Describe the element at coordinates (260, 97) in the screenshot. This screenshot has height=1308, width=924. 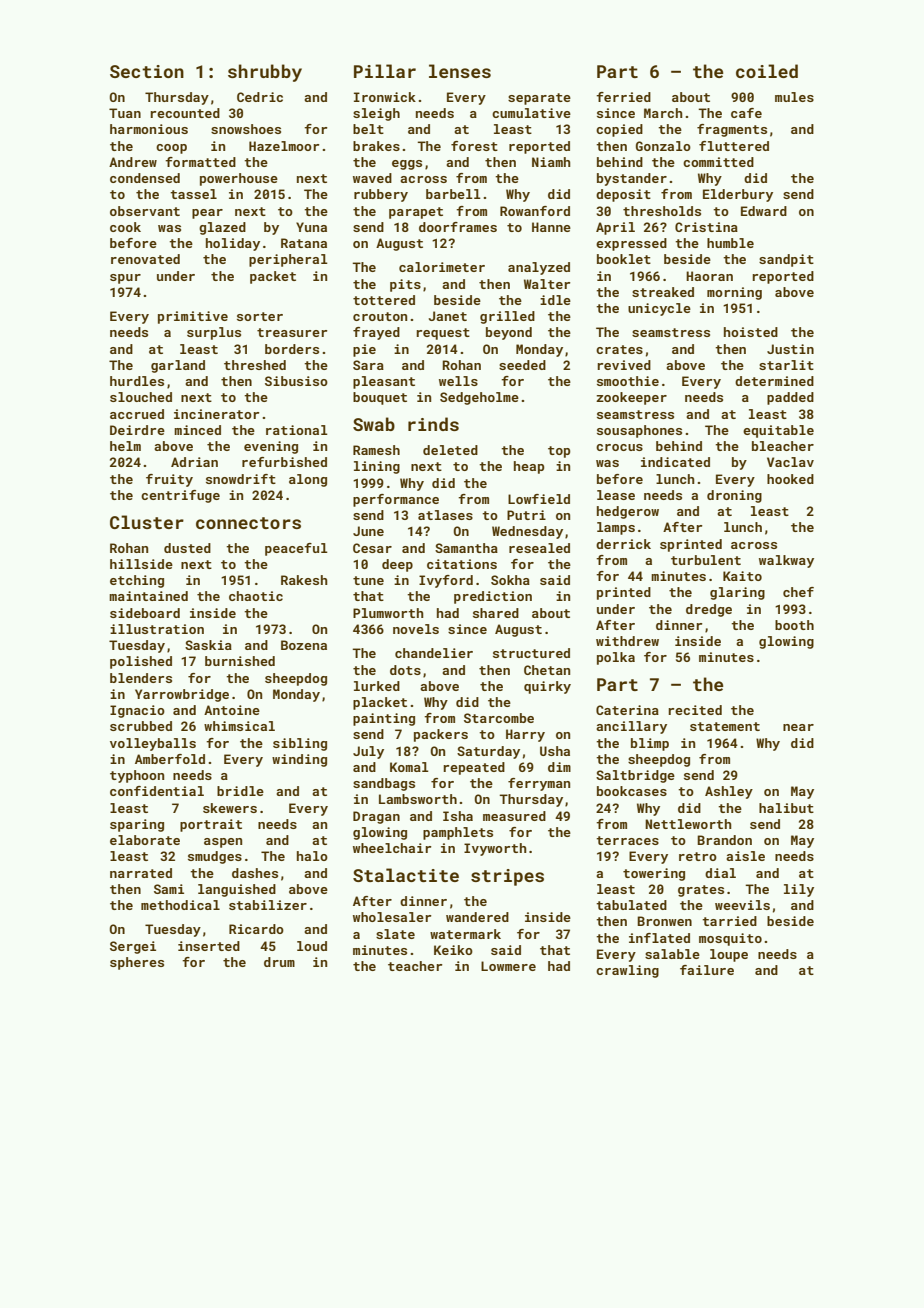
I see `Cedric` at that location.
